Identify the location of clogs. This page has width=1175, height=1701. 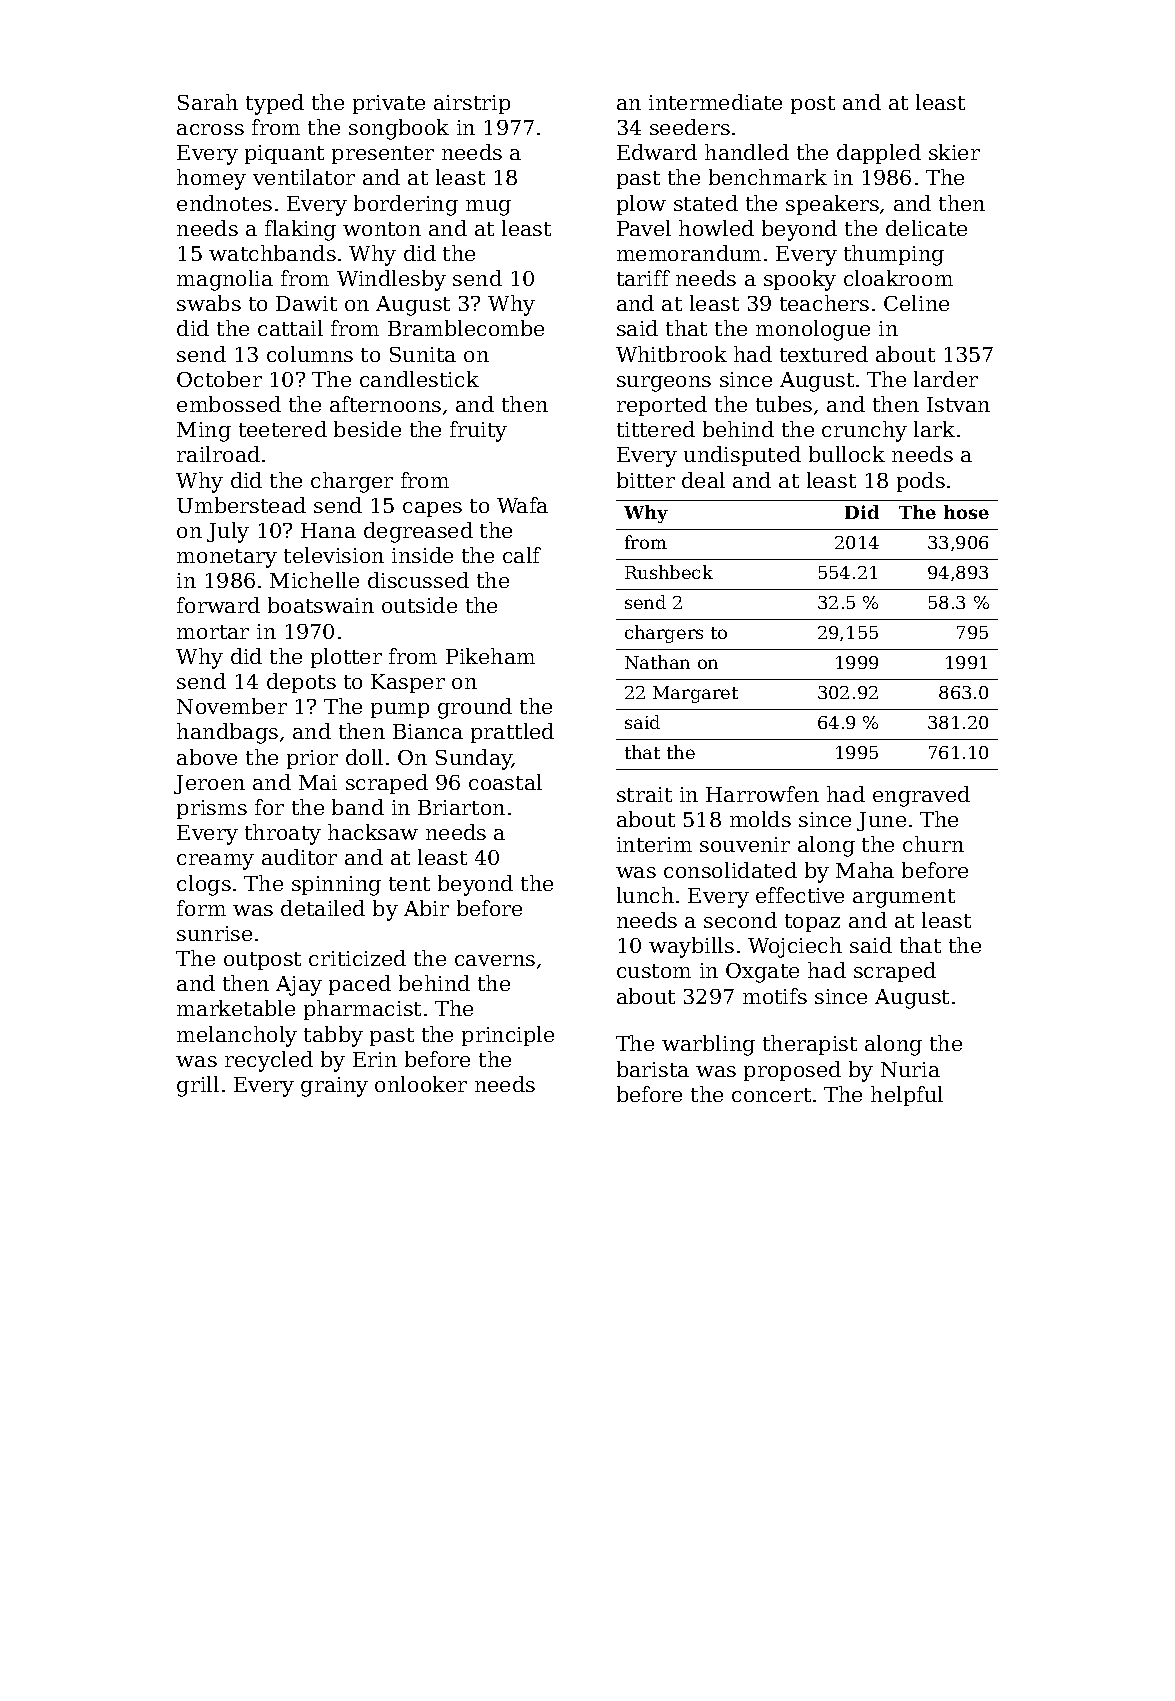
(204, 885).
